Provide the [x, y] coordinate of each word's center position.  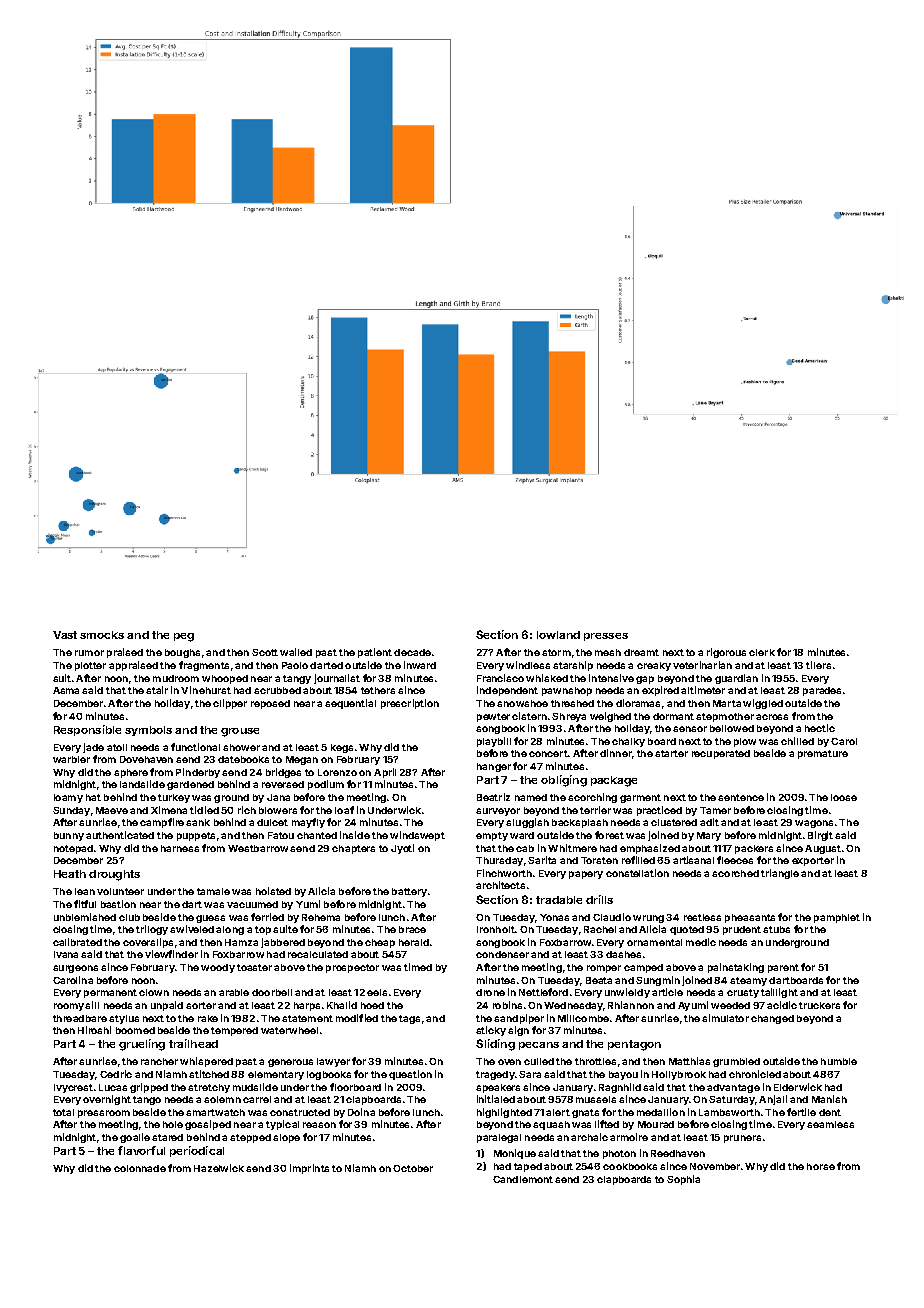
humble [839, 1061]
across [772, 717]
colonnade [140, 1168]
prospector [352, 968]
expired [660, 691]
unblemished [85, 917]
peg [184, 637]
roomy [69, 1007]
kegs [342, 748]
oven [509, 1062]
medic [701, 942]
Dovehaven [146, 759]
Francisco [500, 678]
